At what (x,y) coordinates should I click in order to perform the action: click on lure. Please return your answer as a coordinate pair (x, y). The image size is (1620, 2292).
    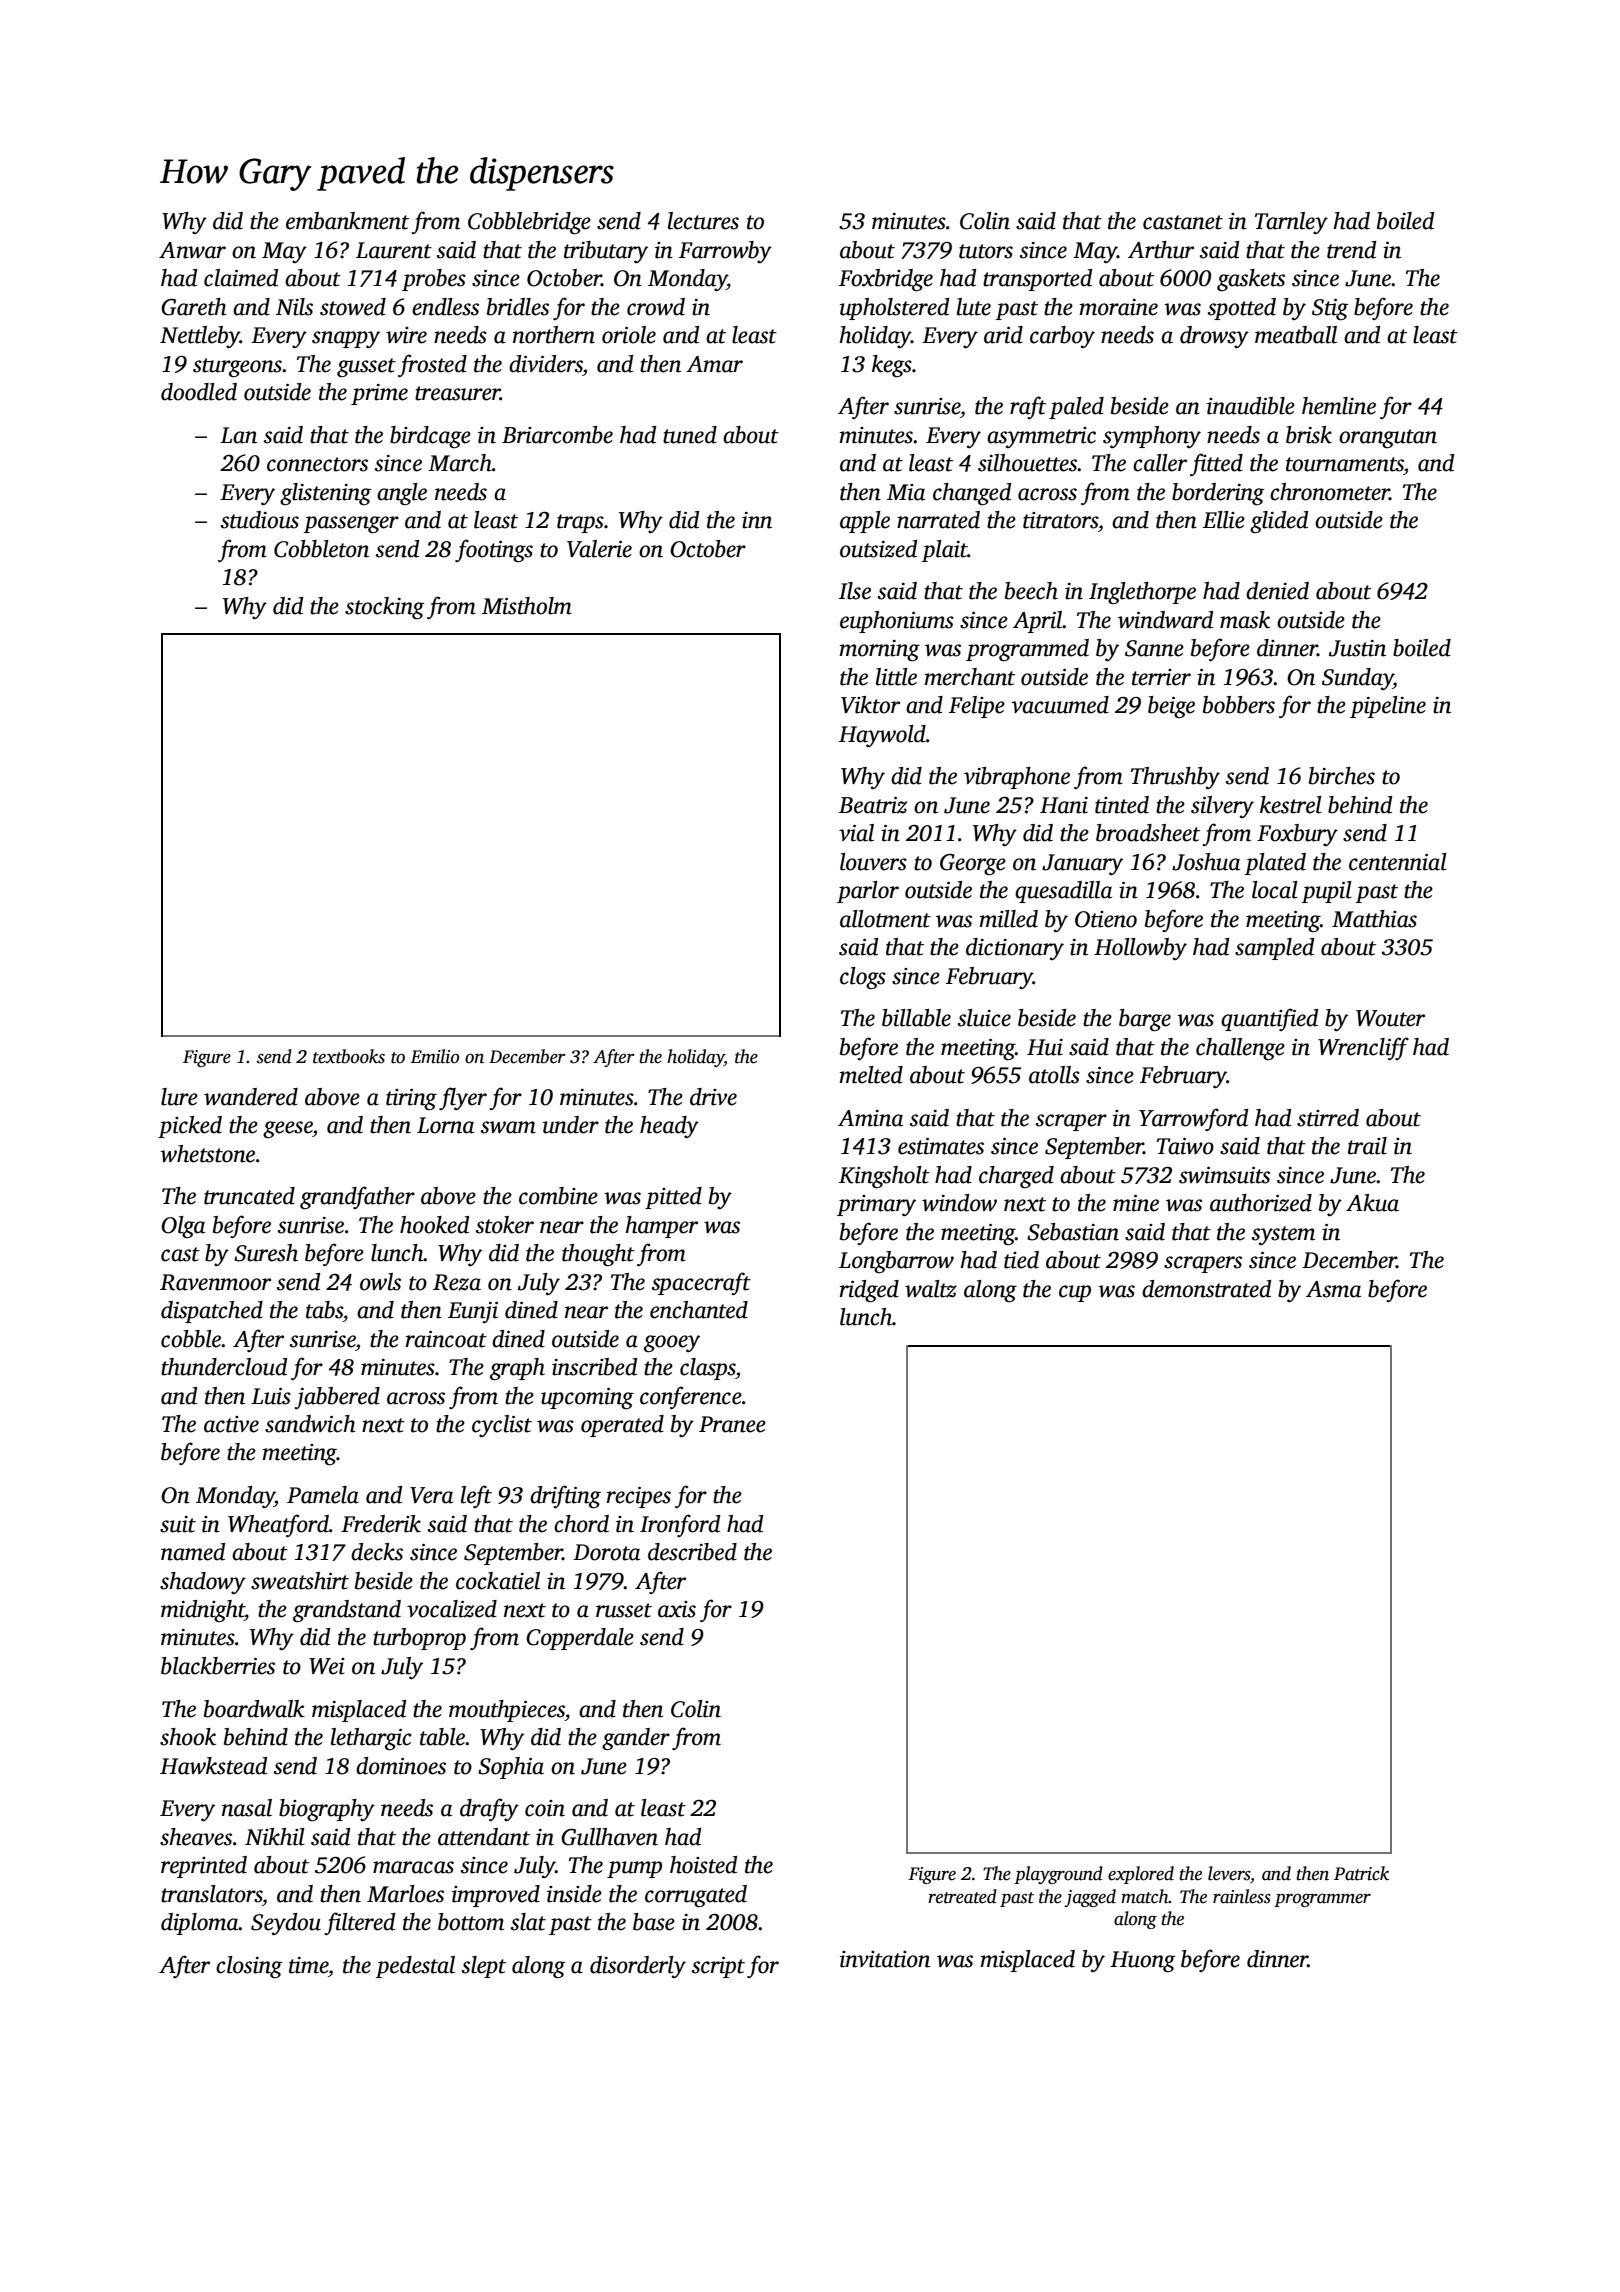
    Looking at the image, I should click on (179, 1097).
